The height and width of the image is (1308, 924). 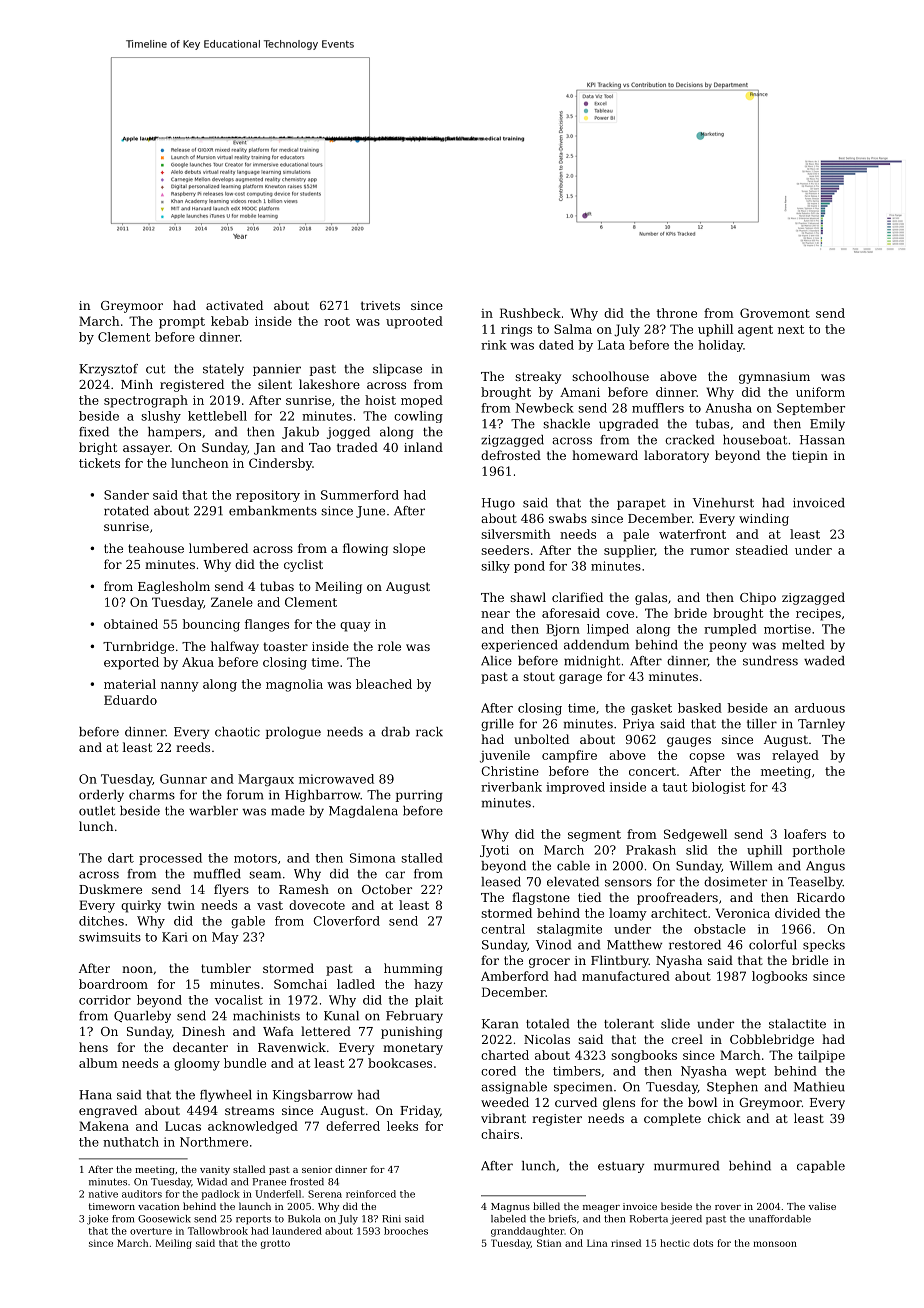 I want to click on trivets, so click(x=380, y=305).
